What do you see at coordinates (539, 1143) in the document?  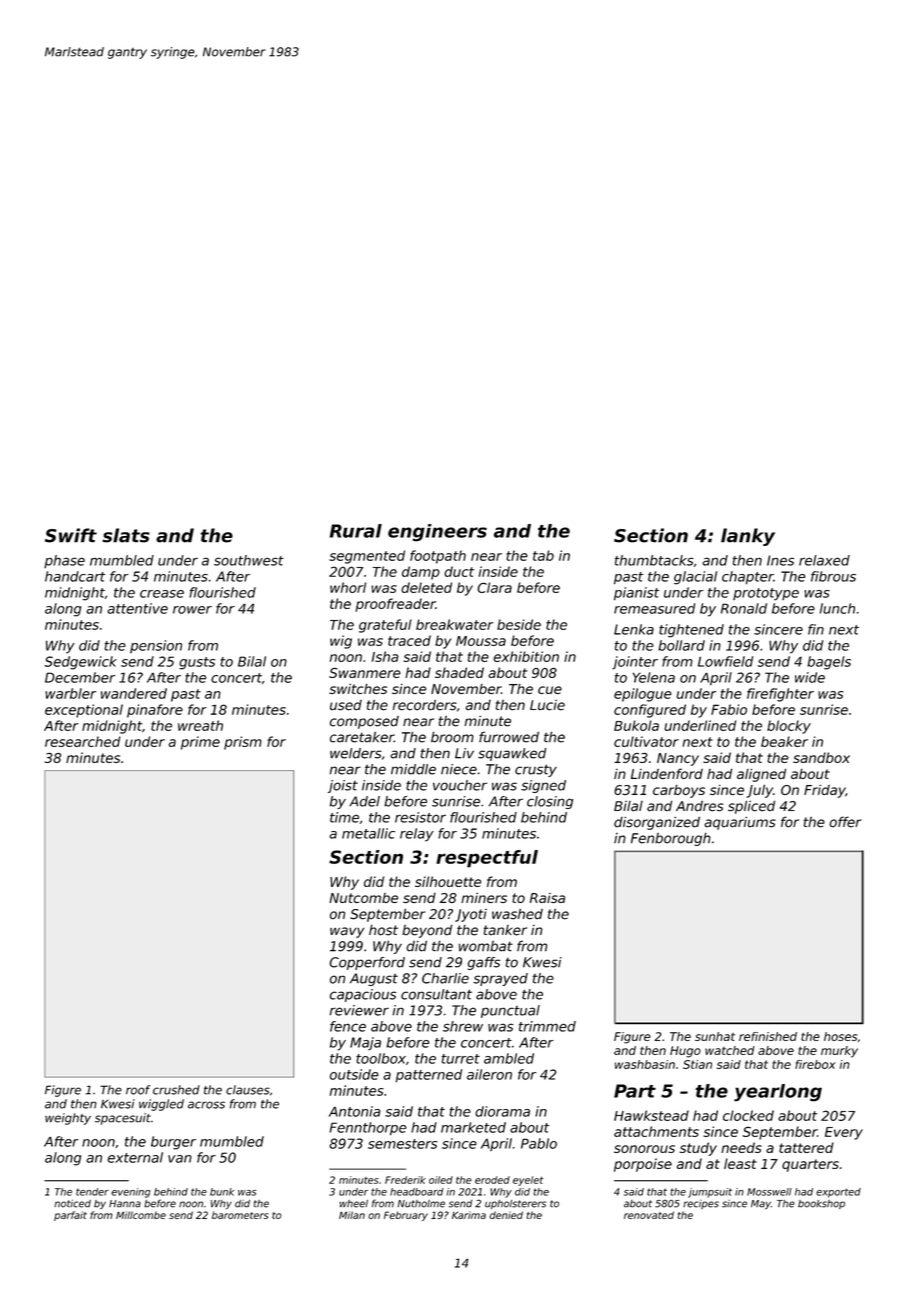 I see `Pablo` at bounding box center [539, 1143].
